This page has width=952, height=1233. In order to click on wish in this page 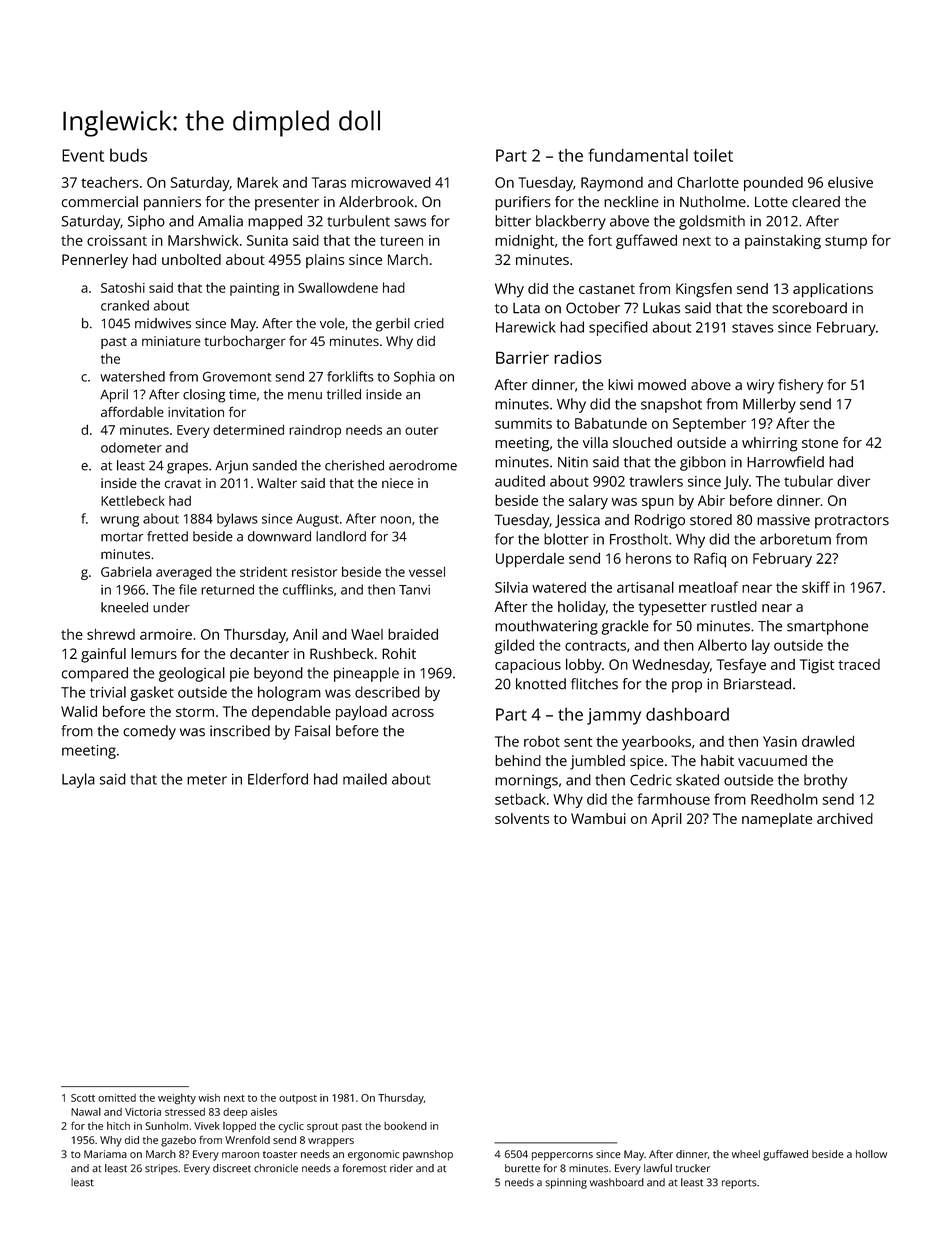, I will do `click(209, 1098)`.
